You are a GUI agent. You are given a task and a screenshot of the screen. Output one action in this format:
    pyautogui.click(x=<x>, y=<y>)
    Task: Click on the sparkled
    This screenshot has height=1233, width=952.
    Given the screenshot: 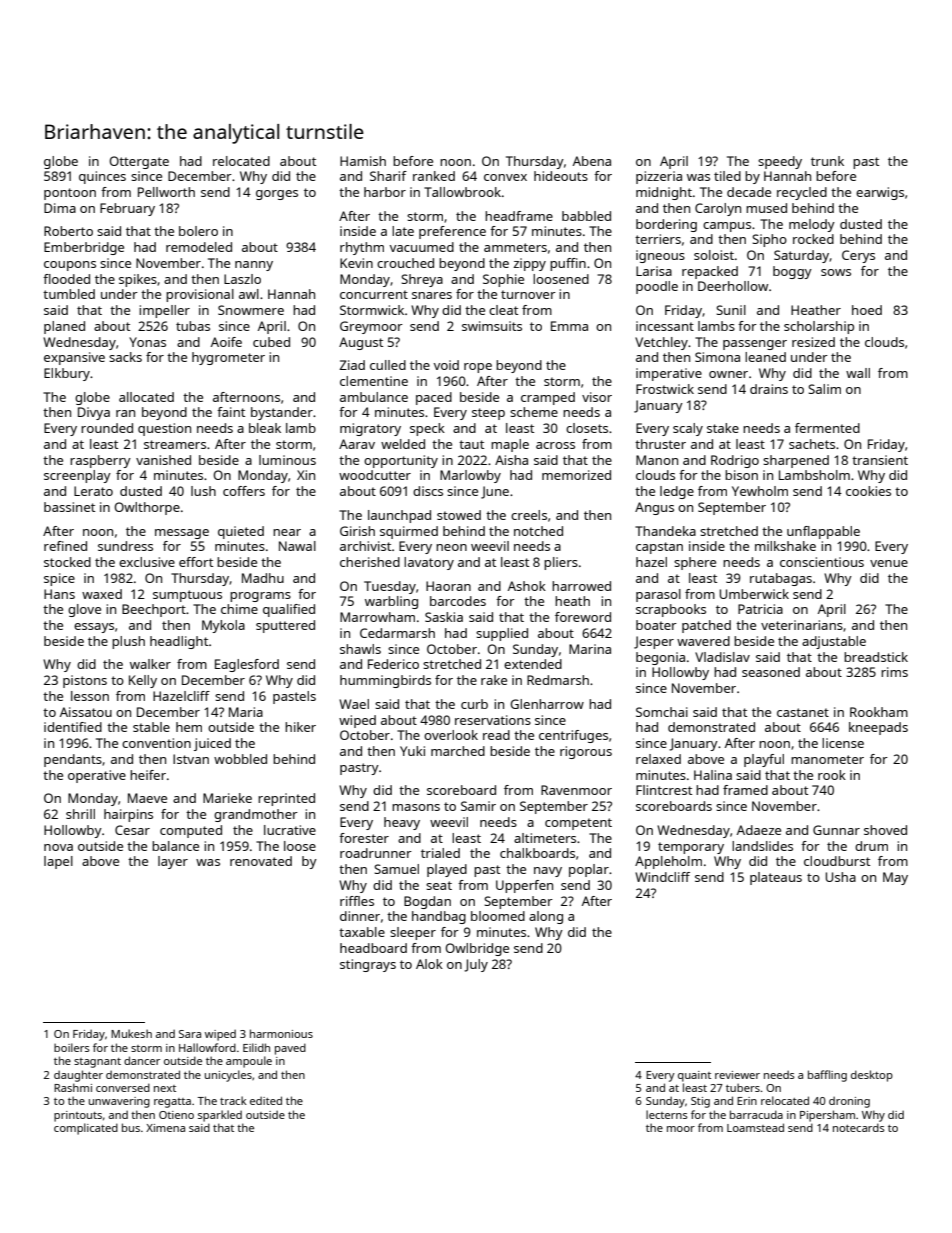 What is the action you would take?
    pyautogui.click(x=220, y=1116)
